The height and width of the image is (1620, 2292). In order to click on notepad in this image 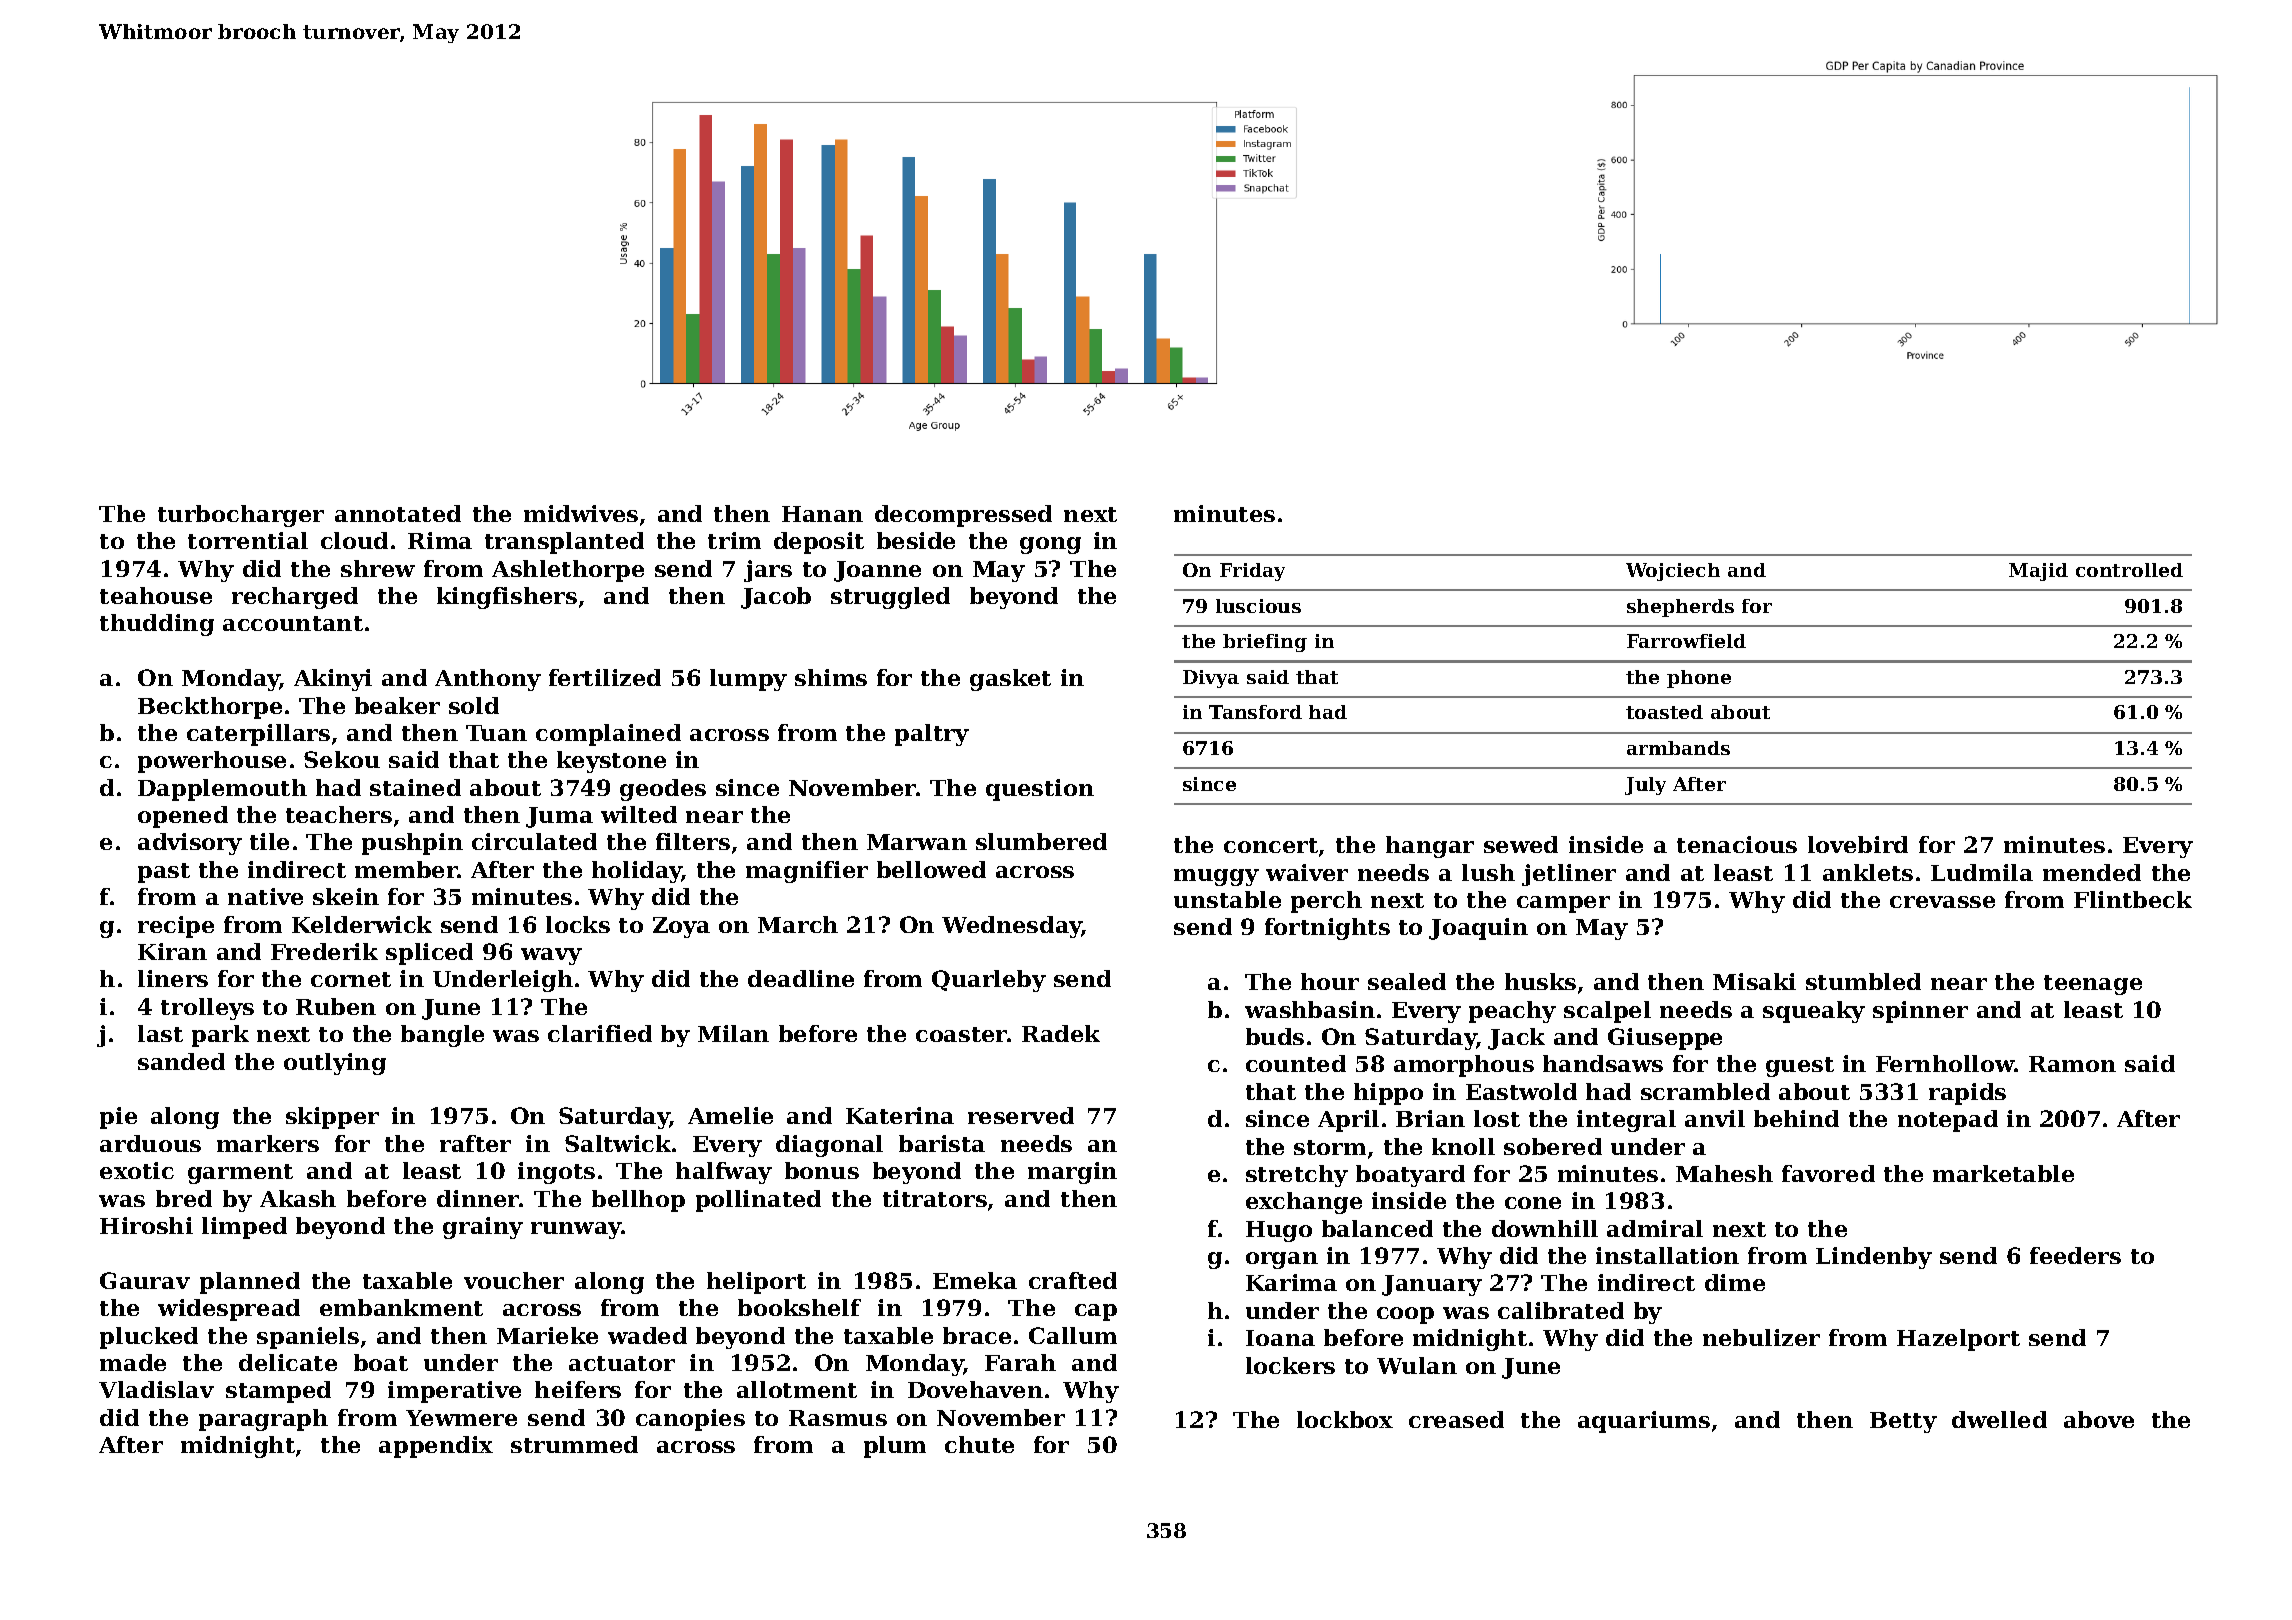, I will do `click(1948, 1121)`.
